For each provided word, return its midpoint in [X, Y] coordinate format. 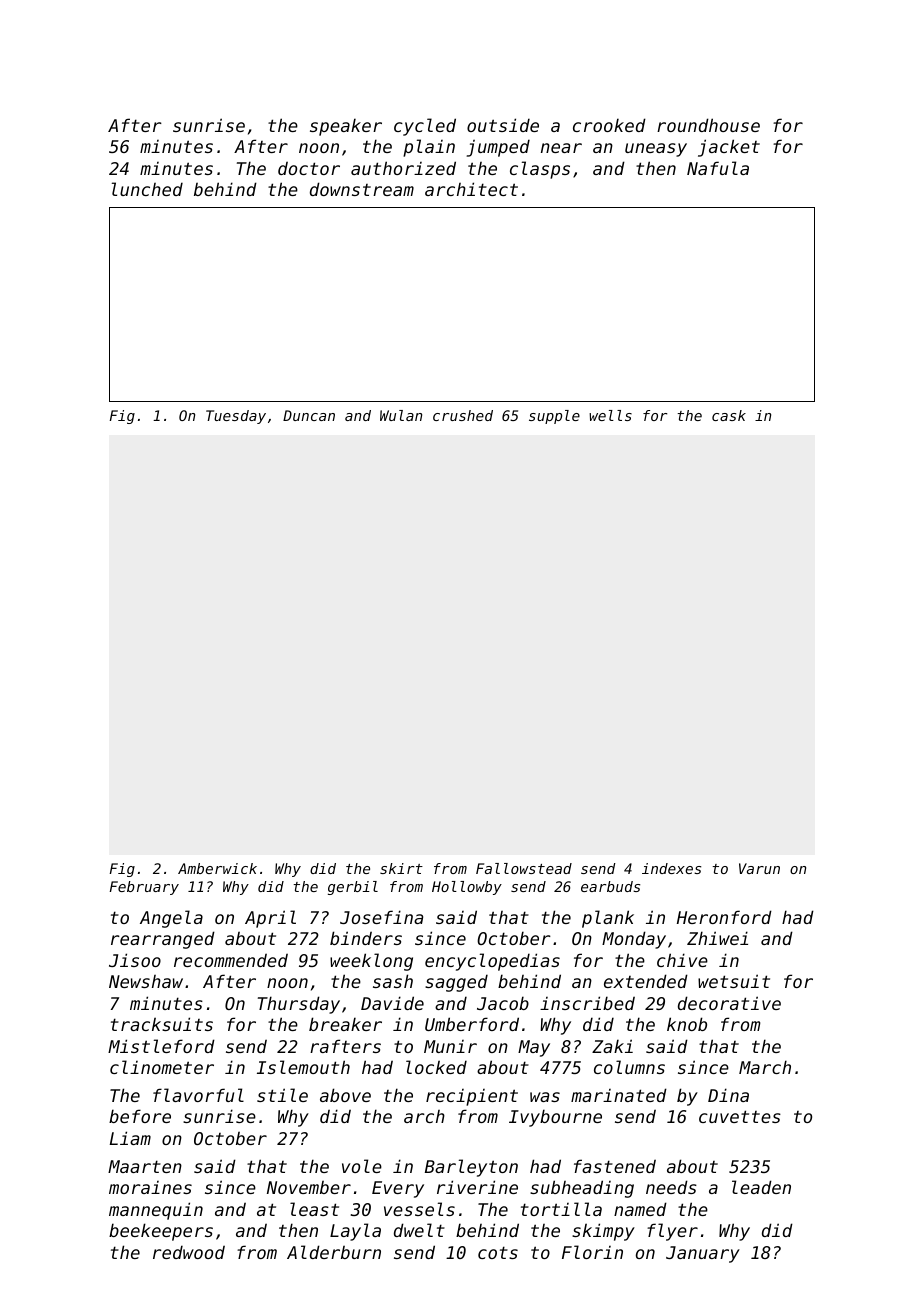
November [309, 1187]
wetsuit [734, 981]
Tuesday [236, 417]
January [703, 1254]
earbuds [610, 886]
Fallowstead [524, 868]
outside [503, 125]
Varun [759, 868]
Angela [171, 919]
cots [498, 1252]
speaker [346, 127]
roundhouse [708, 125]
